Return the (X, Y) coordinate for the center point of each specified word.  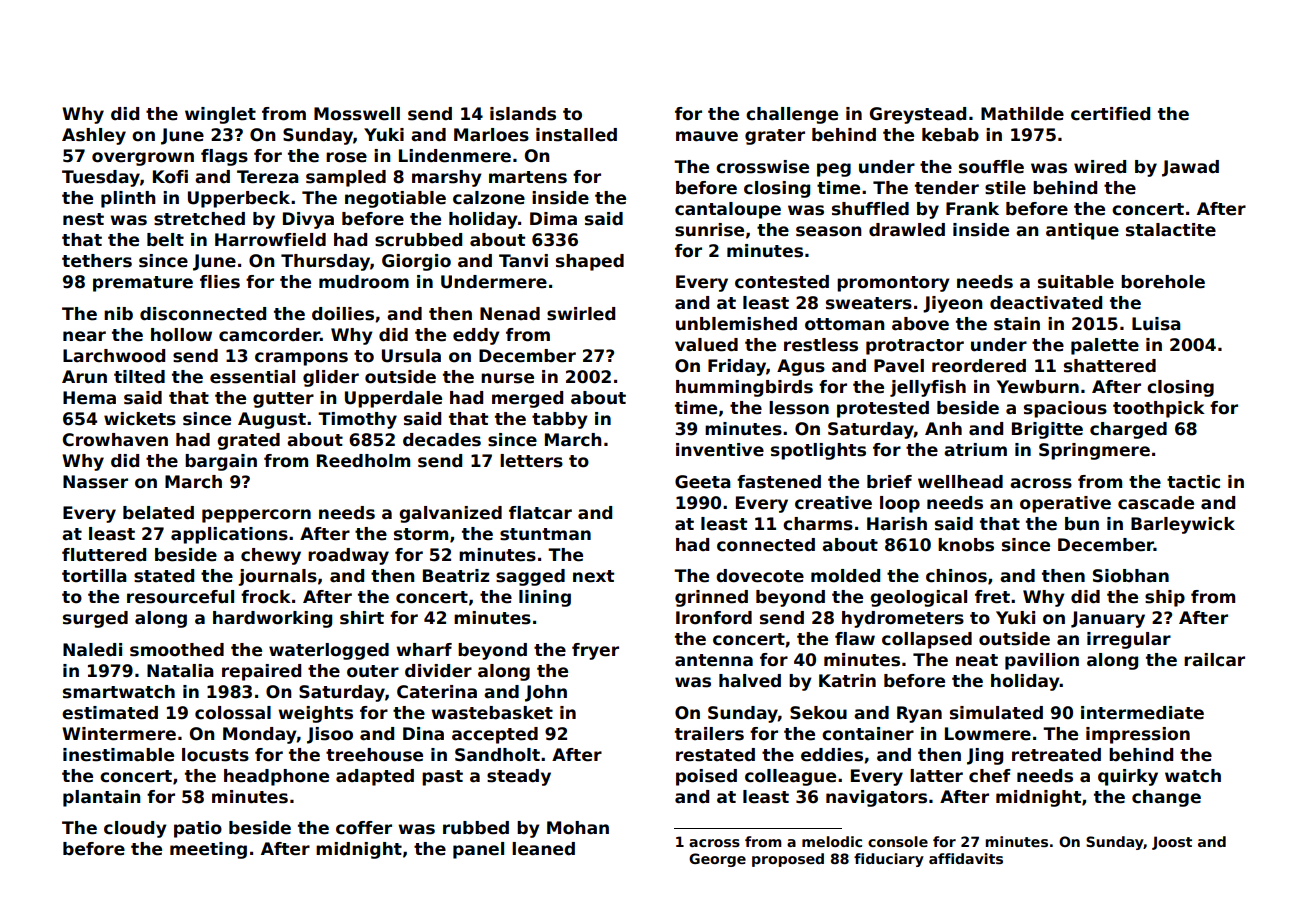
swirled (581, 314)
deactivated (1046, 303)
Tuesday (101, 178)
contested (782, 282)
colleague (790, 777)
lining (545, 598)
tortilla (94, 576)
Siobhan (1131, 576)
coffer (364, 828)
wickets (140, 419)
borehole (1163, 282)
